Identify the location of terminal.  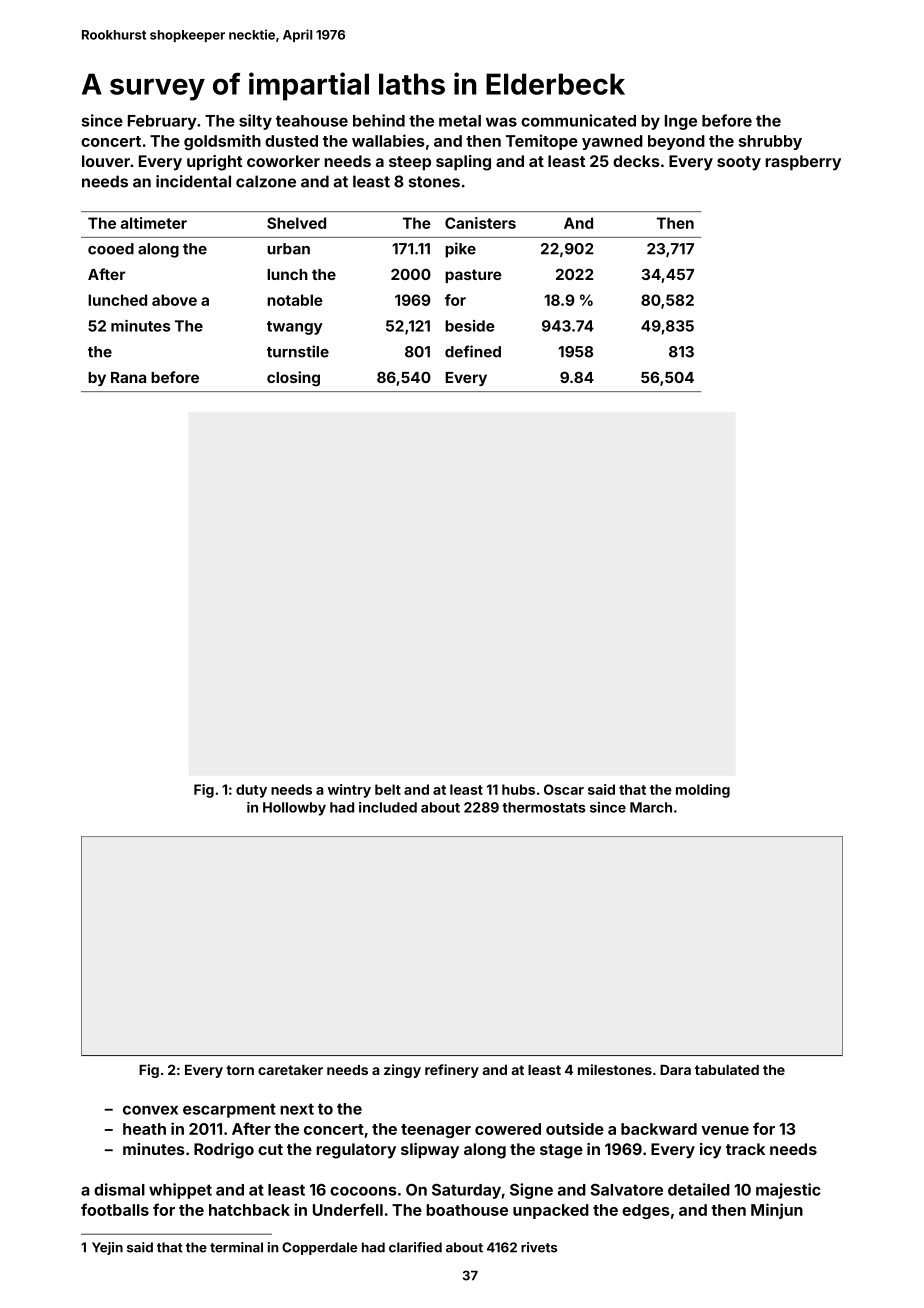
(236, 1247).
